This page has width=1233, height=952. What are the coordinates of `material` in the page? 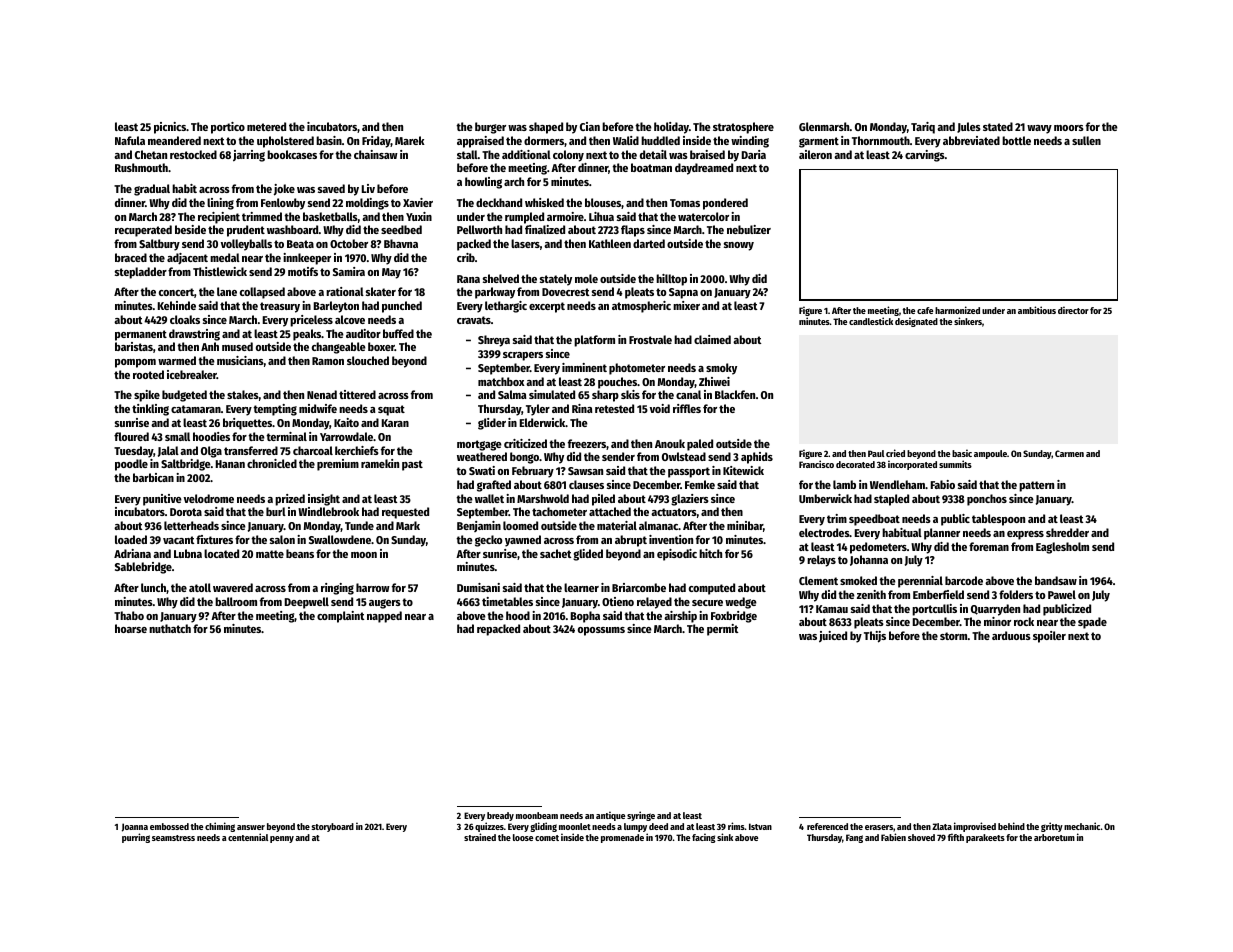 It's located at (617, 525).
